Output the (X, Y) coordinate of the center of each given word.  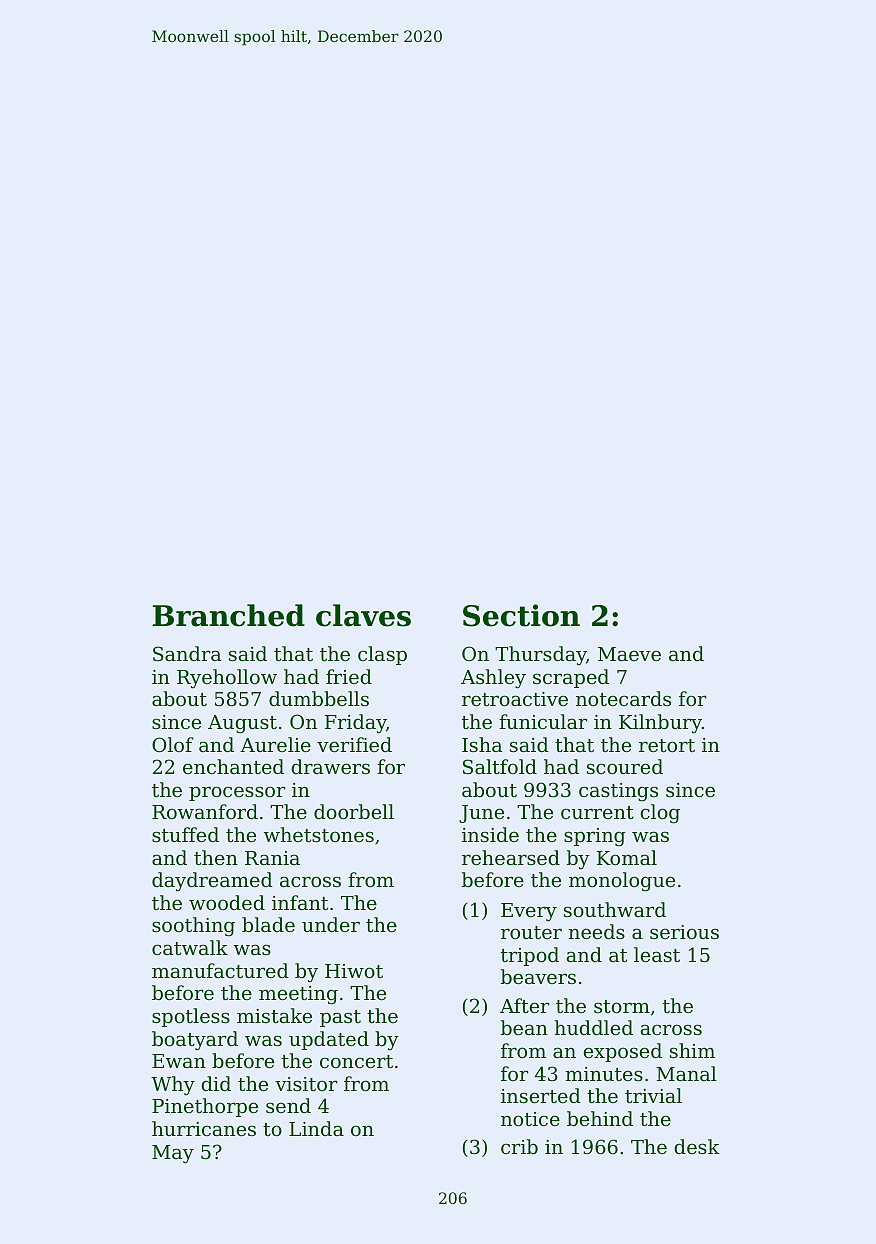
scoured (625, 766)
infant (300, 902)
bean (524, 1027)
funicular (543, 721)
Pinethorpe (205, 1107)
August (242, 724)
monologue (622, 882)
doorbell (354, 811)
